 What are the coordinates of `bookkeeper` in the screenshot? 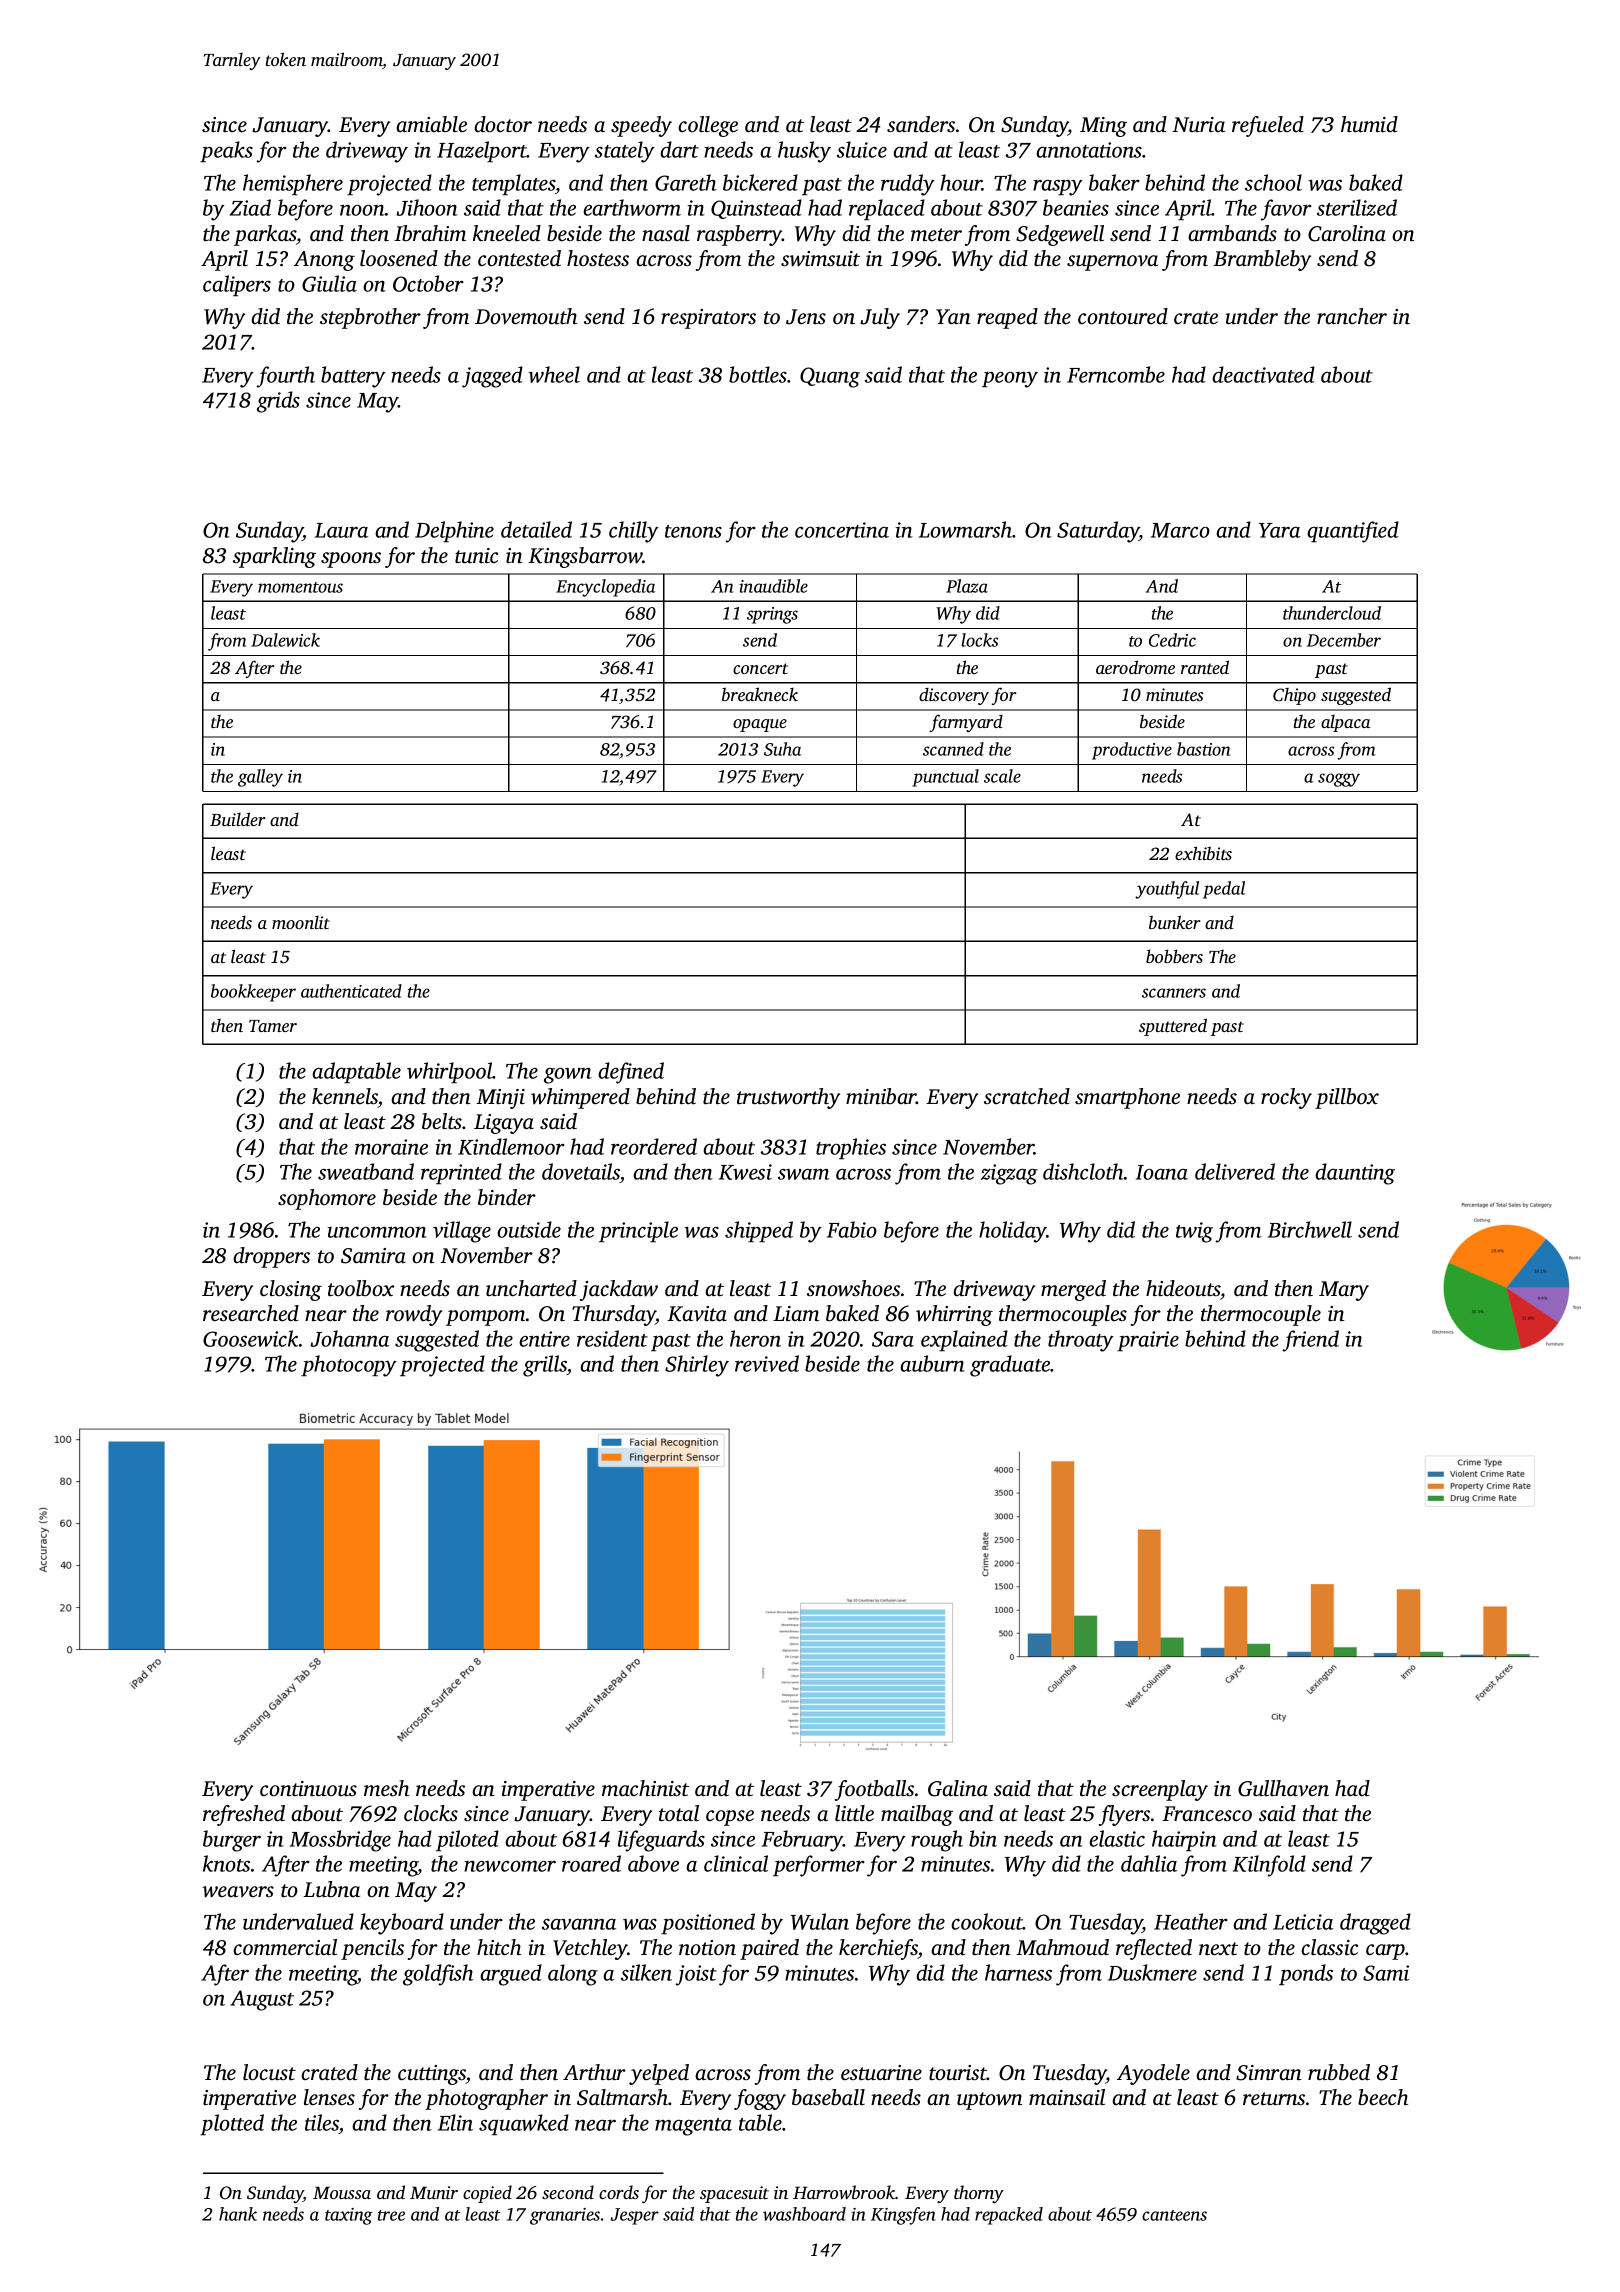 It's located at (253, 993).
